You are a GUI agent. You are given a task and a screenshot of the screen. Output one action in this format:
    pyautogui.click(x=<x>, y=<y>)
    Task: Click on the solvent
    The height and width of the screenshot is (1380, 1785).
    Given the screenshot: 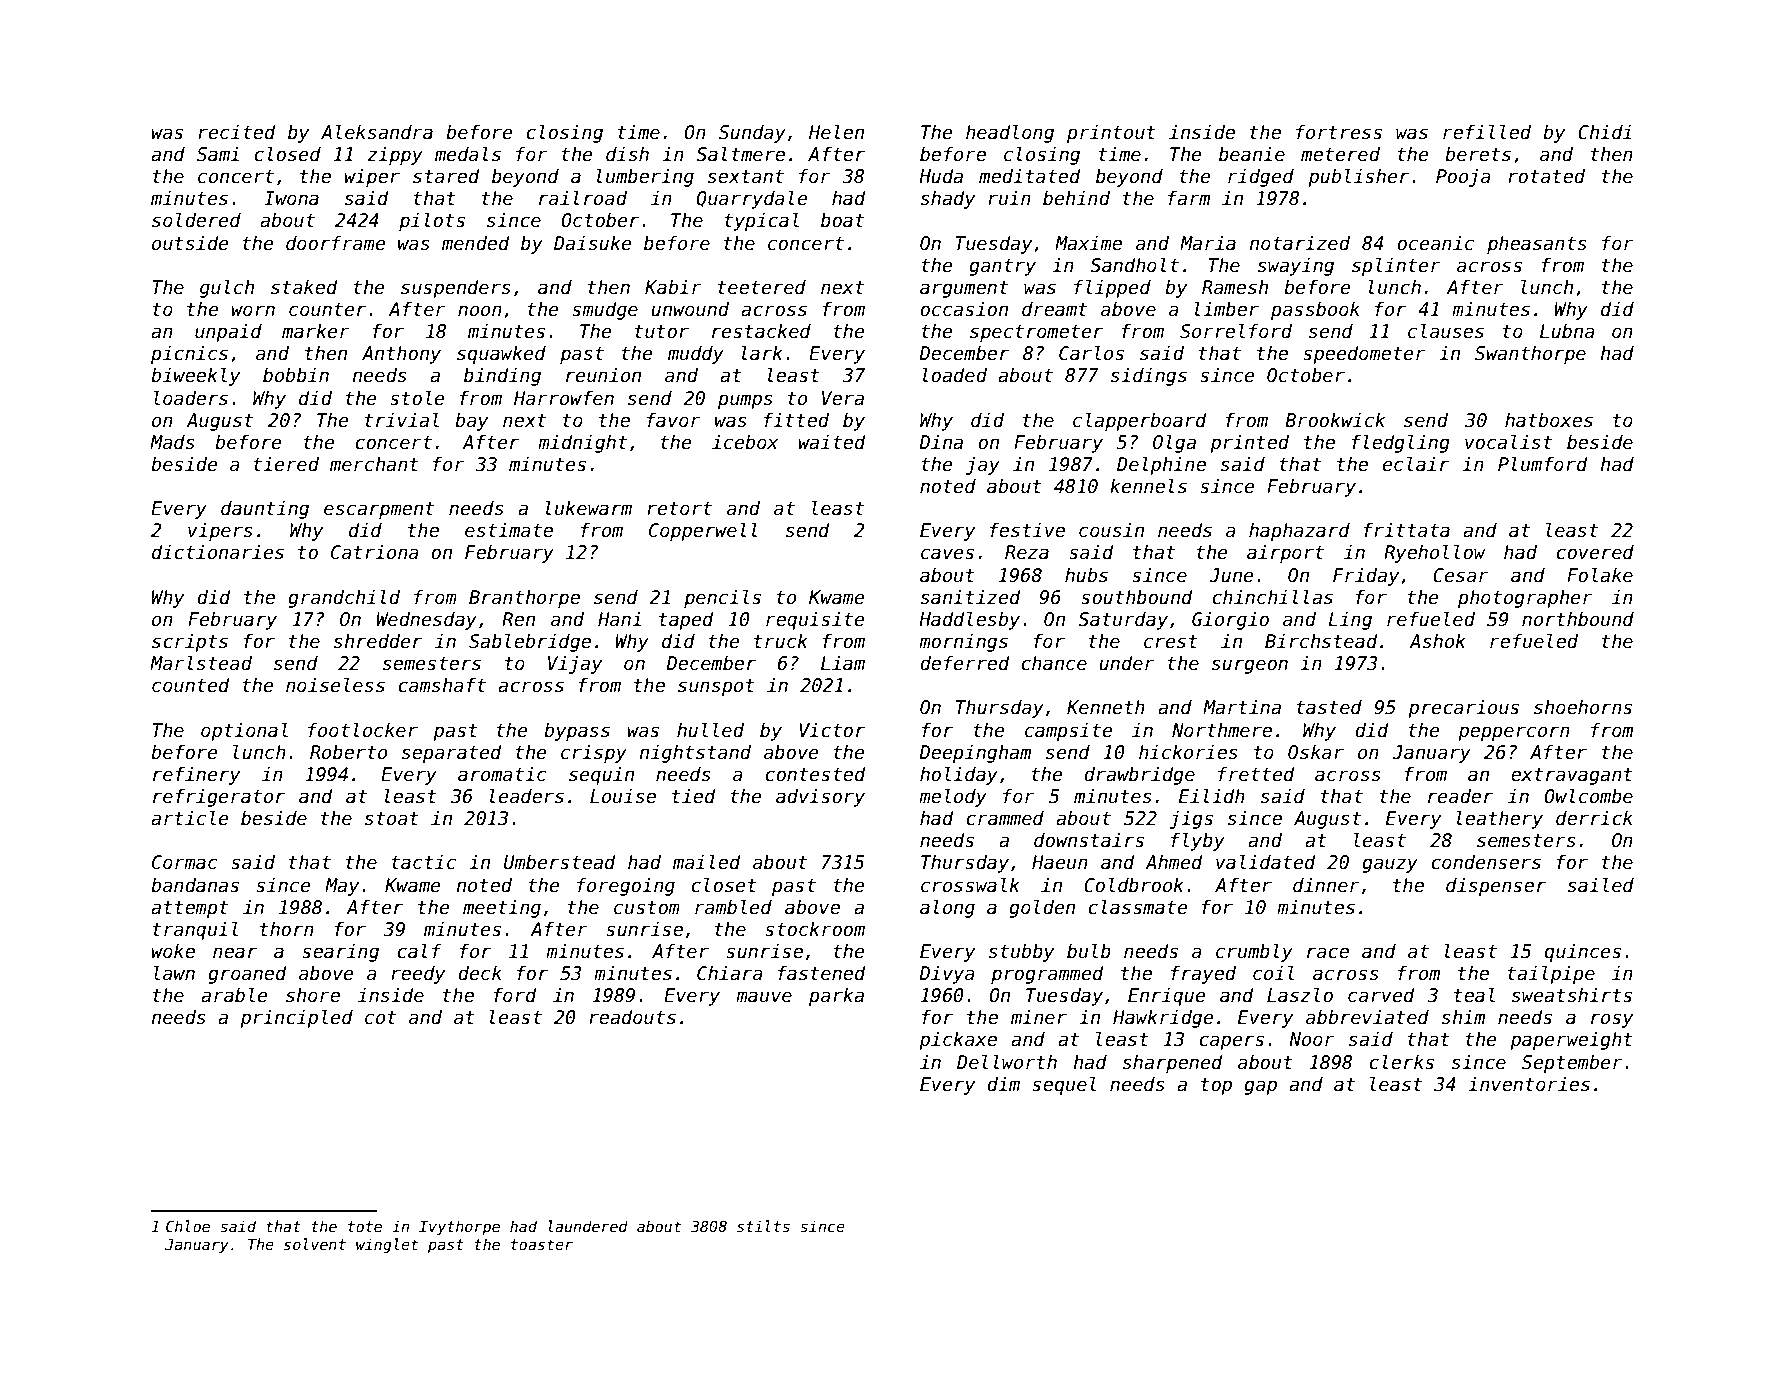 What is the action you would take?
    pyautogui.click(x=315, y=1244)
